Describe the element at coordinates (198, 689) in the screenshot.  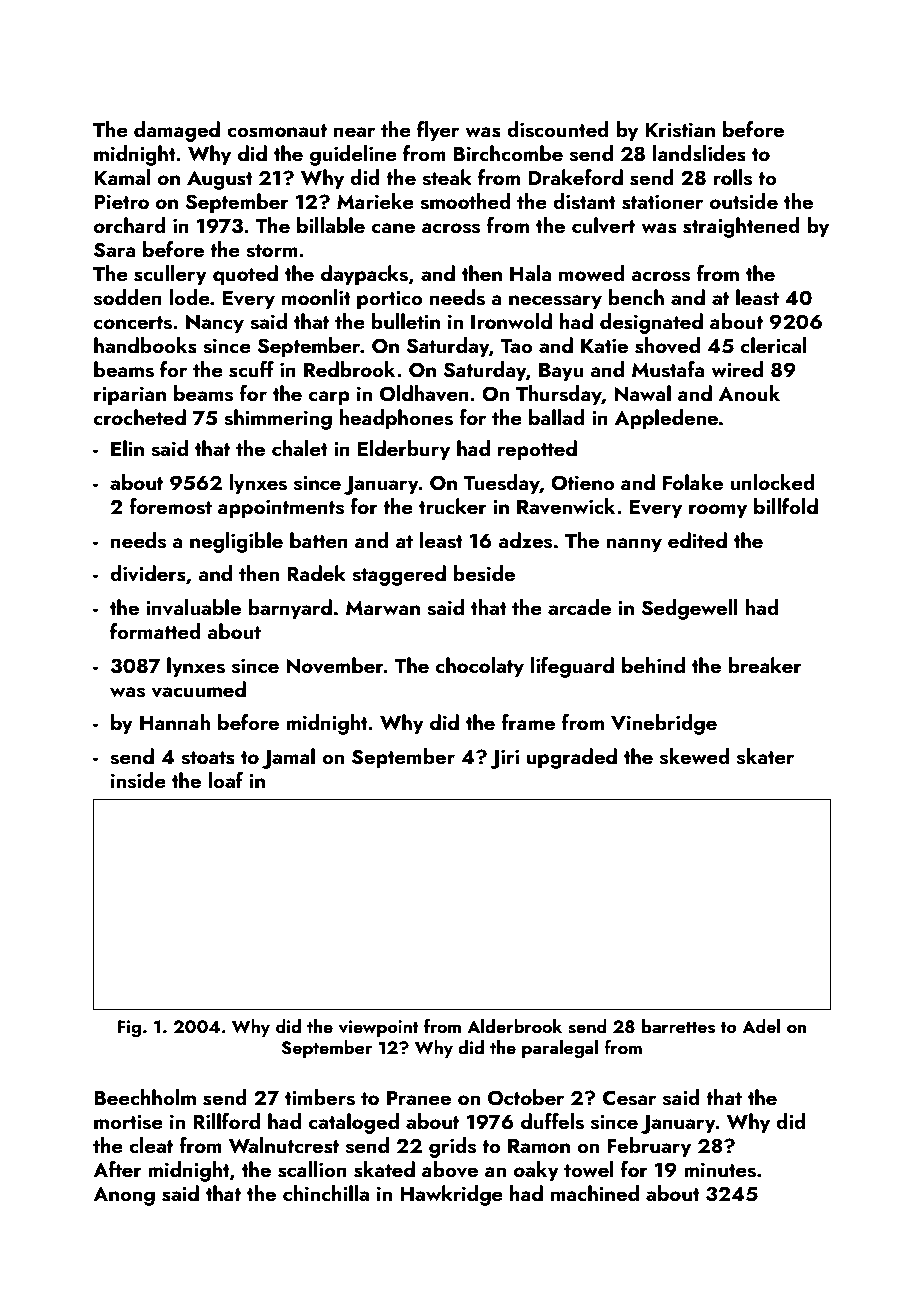
I see `vacuumed` at that location.
